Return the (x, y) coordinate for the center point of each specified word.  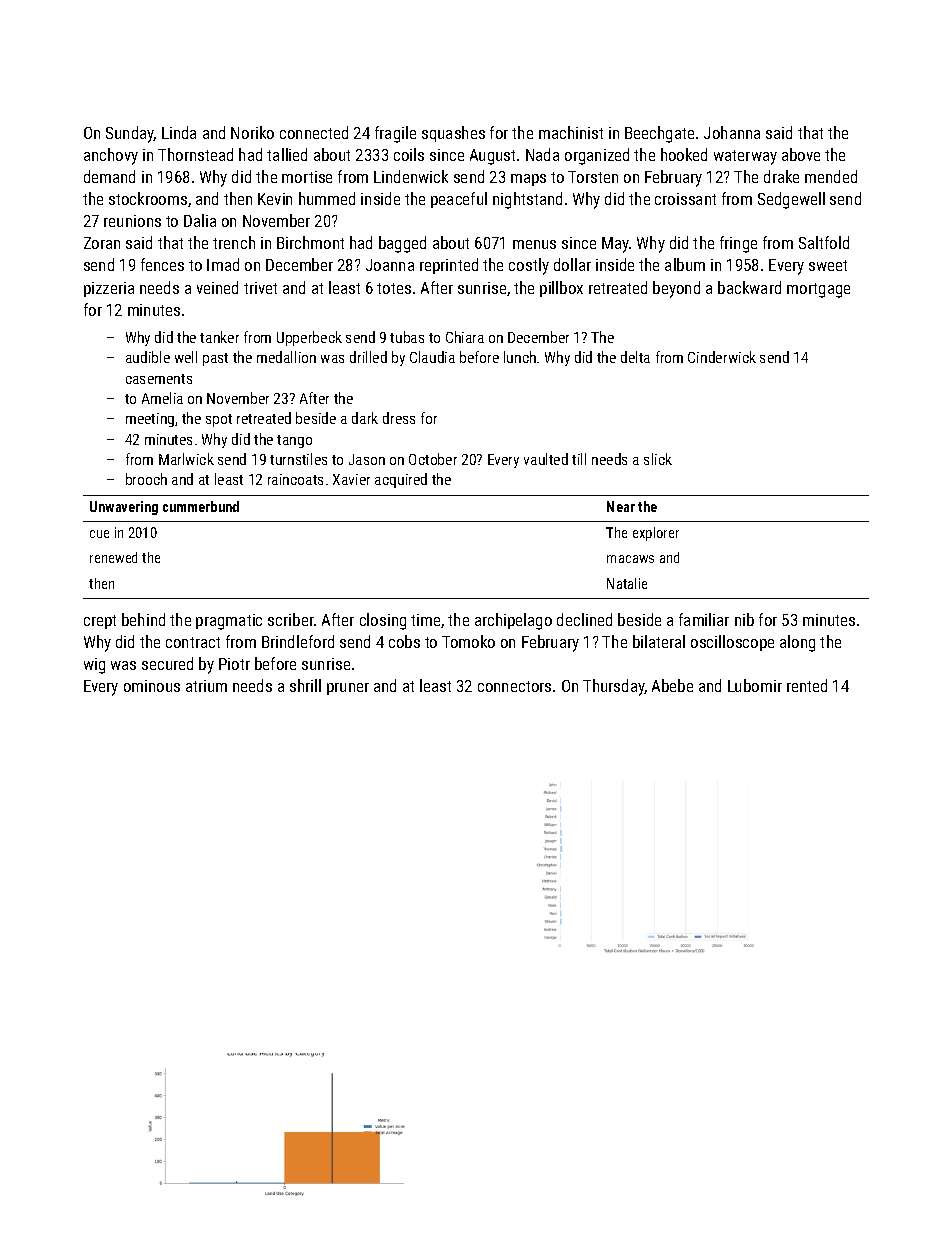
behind (143, 619)
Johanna (732, 132)
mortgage (818, 290)
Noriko (252, 132)
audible (148, 357)
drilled (368, 357)
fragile (395, 134)
